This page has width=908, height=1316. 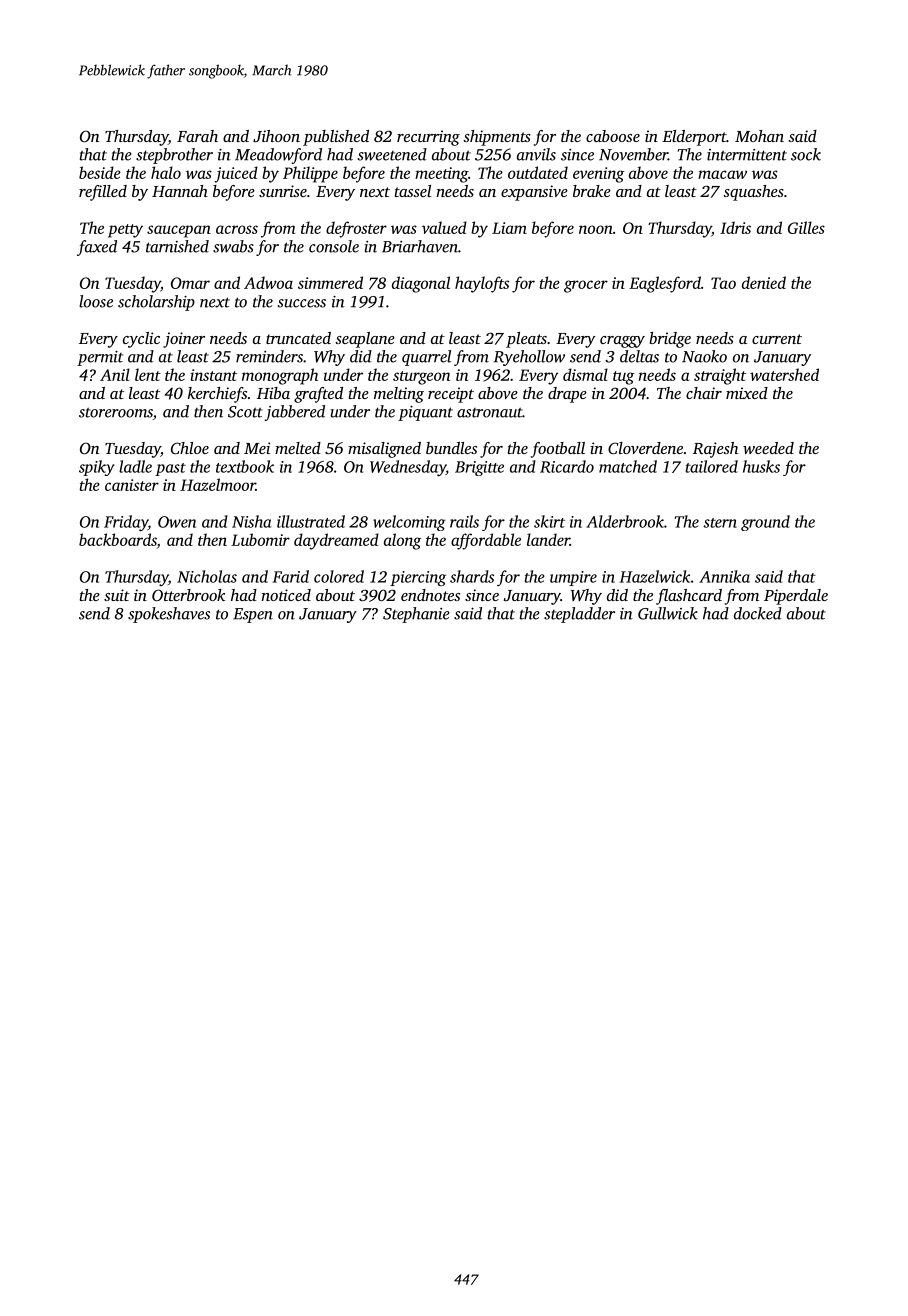 What do you see at coordinates (412, 191) in the page?
I see `tassel` at bounding box center [412, 191].
